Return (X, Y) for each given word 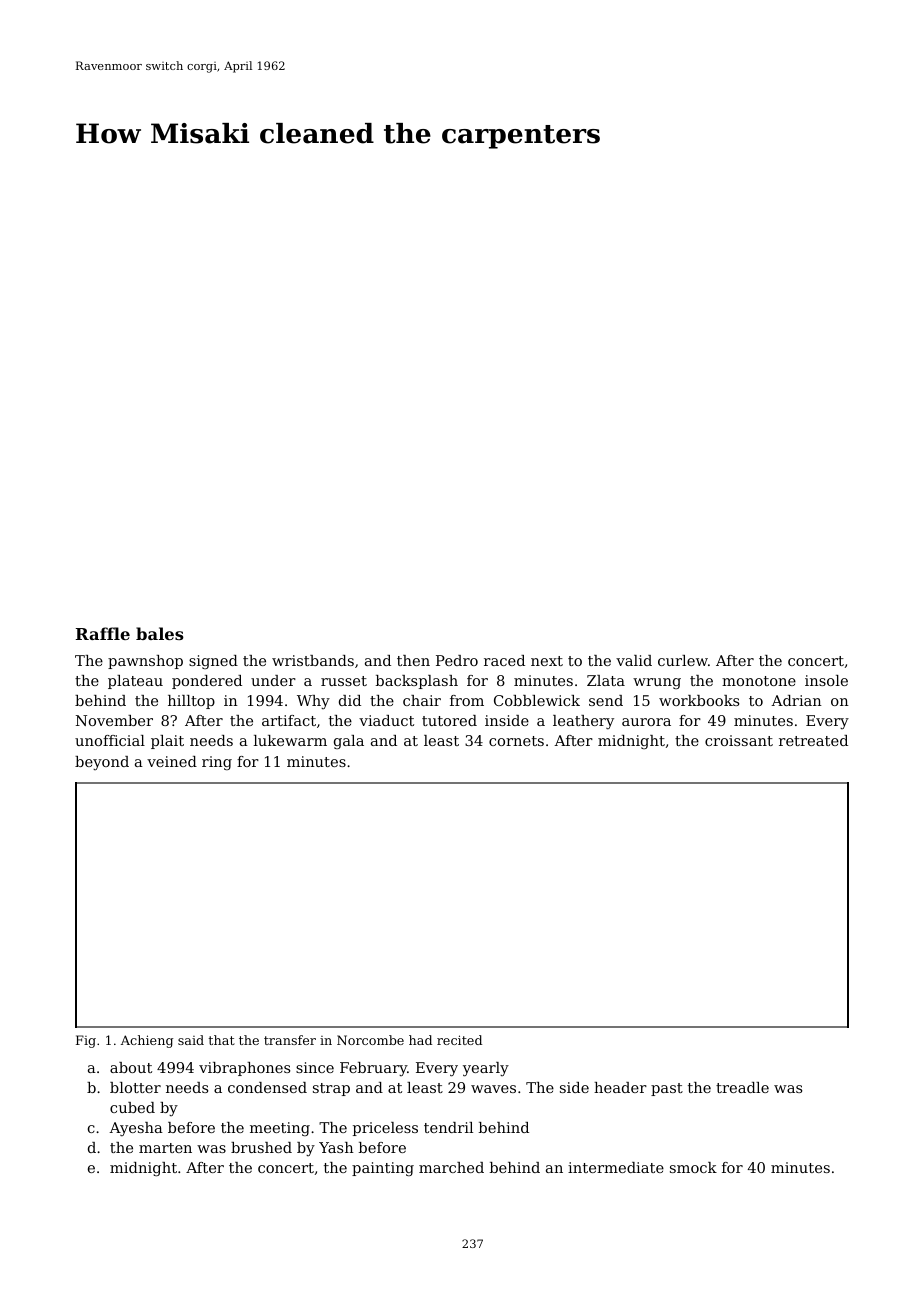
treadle (742, 1087)
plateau (135, 682)
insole (826, 680)
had (420, 1040)
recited (459, 1040)
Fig (86, 1041)
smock (693, 1167)
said (191, 1040)
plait (167, 742)
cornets (516, 741)
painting (383, 1169)
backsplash (417, 682)
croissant (739, 740)
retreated (813, 740)
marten (165, 1148)
